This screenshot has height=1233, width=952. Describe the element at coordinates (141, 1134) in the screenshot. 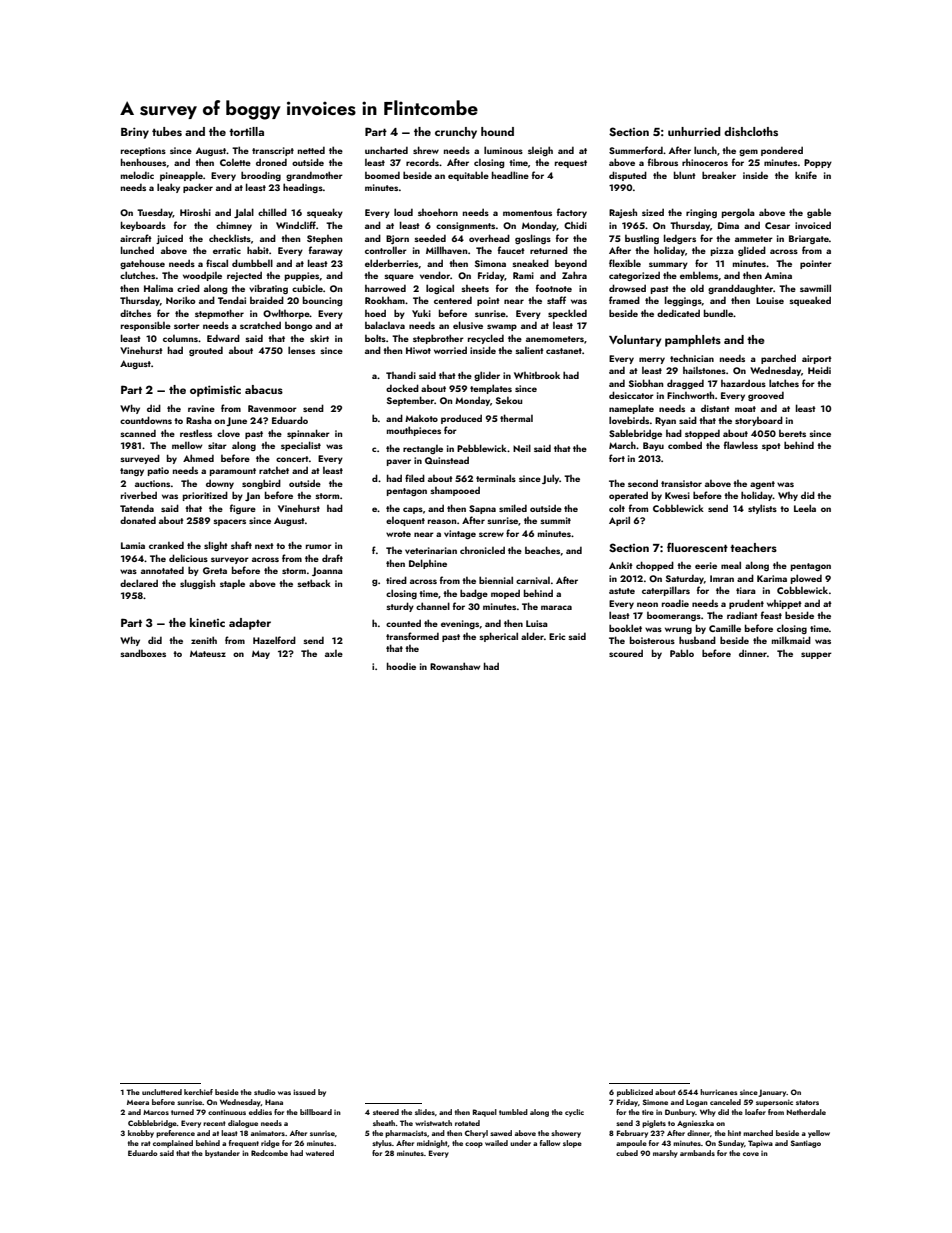

I see `knobby` at that location.
